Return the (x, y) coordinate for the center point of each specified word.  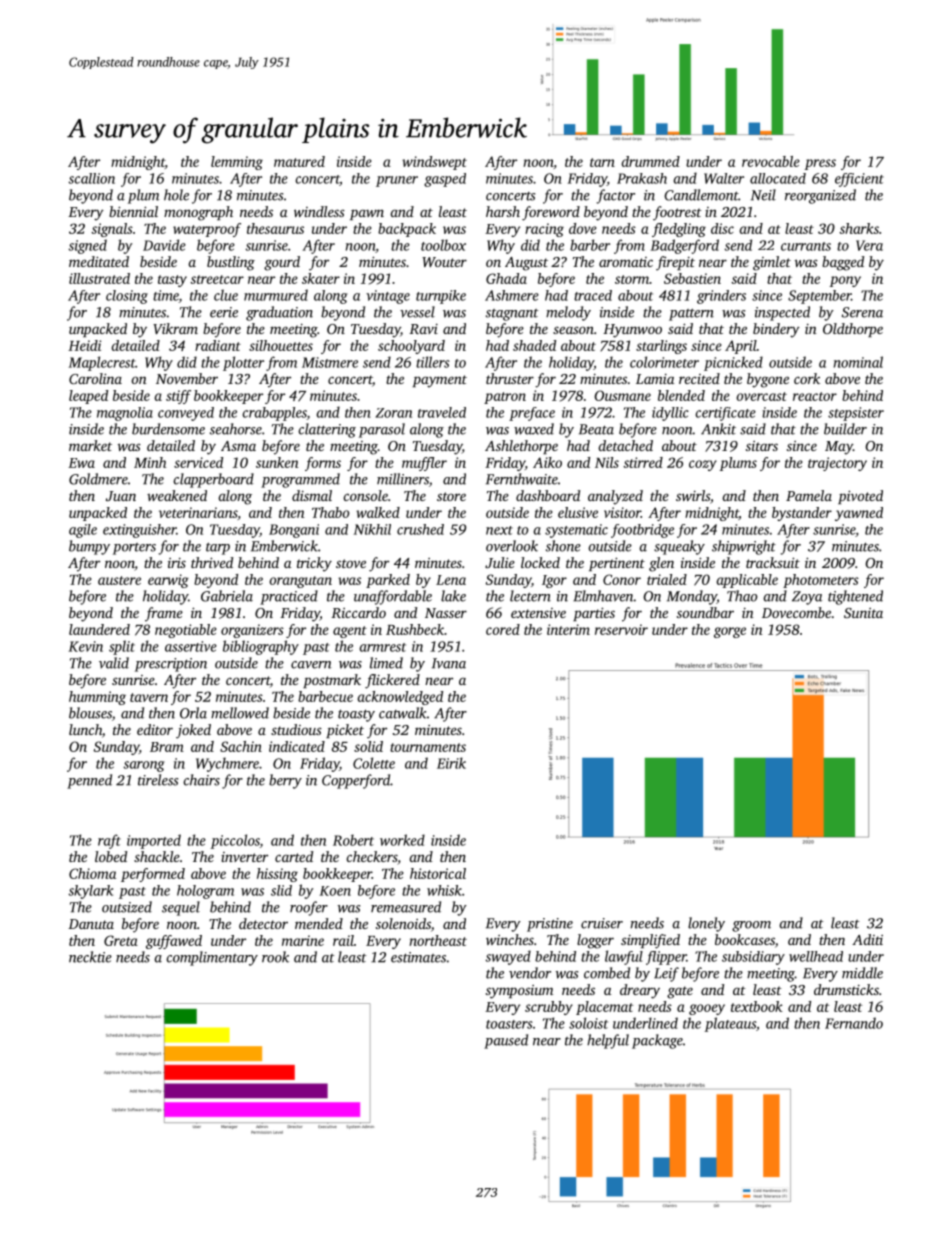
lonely (706, 924)
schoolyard (411, 347)
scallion (91, 178)
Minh (150, 462)
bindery (776, 330)
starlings (661, 347)
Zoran (393, 413)
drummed (651, 161)
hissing (277, 875)
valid (114, 663)
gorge (730, 632)
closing (127, 297)
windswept (434, 163)
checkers (371, 856)
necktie (90, 957)
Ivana (449, 663)
